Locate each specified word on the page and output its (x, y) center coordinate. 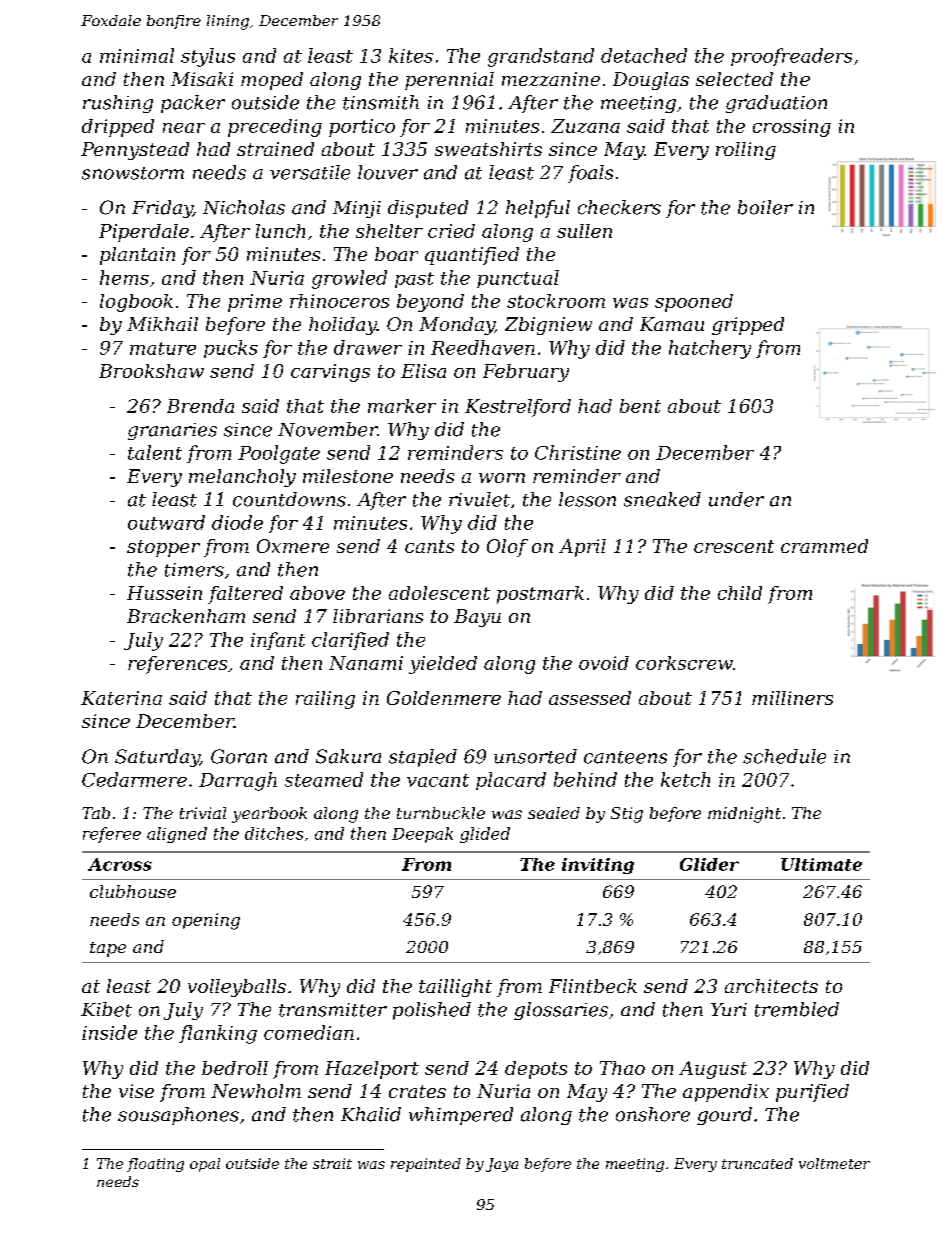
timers (194, 570)
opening (206, 921)
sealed (554, 813)
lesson (587, 499)
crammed (824, 546)
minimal (137, 55)
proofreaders (791, 57)
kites (411, 55)
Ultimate (821, 864)
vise (136, 1091)
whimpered (461, 1116)
